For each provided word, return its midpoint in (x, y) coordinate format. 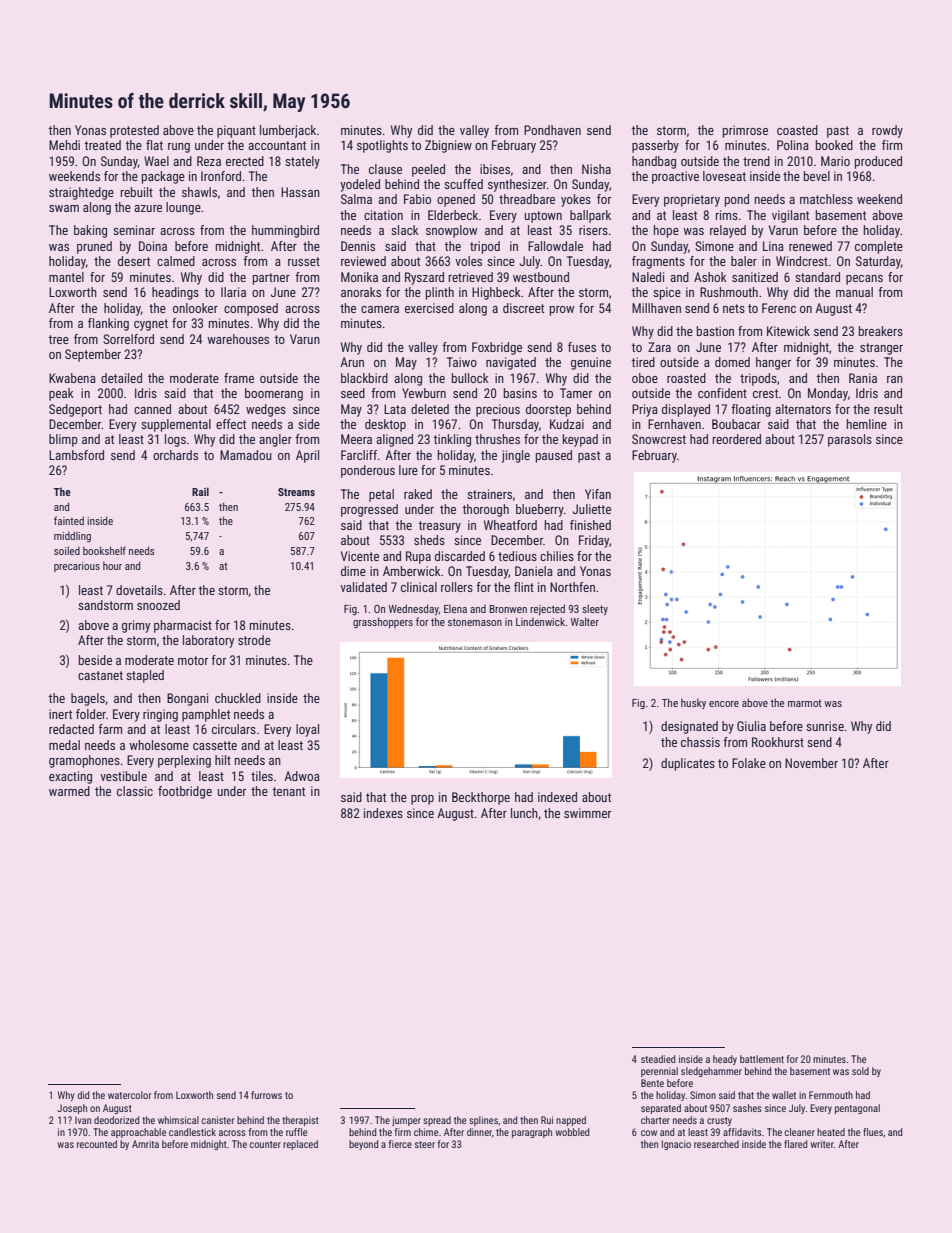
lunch (524, 813)
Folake (749, 763)
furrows (266, 1095)
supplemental (176, 425)
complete (879, 247)
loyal (307, 730)
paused (554, 456)
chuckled (238, 698)
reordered (737, 439)
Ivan (83, 1120)
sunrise (825, 726)
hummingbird (285, 231)
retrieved (471, 277)
